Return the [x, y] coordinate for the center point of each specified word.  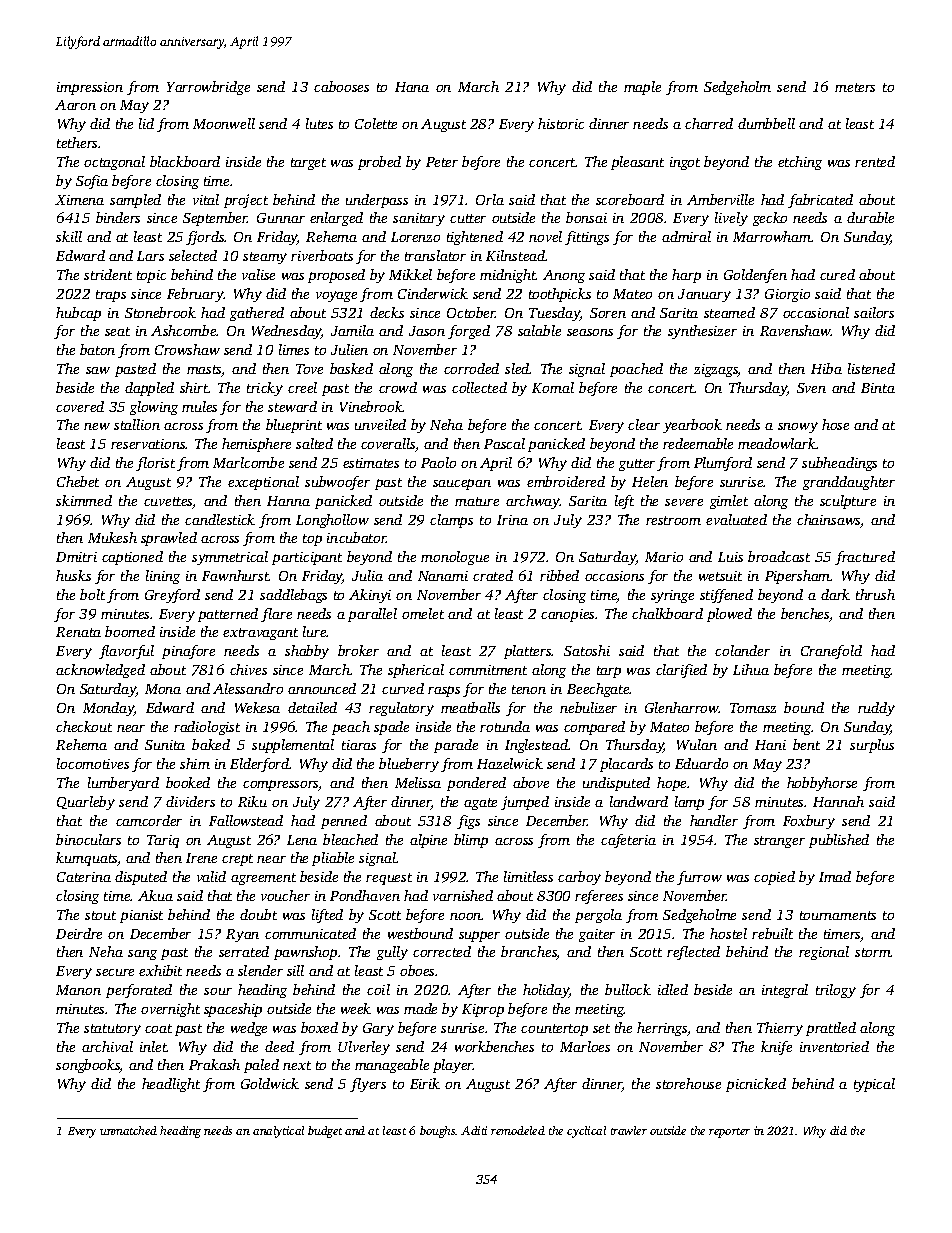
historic [561, 123]
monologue [455, 558]
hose [835, 424]
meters [855, 87]
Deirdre [79, 933]
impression [90, 88]
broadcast [779, 556]
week [356, 1008]
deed [279, 1046]
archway [533, 502]
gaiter [597, 935]
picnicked [756, 1085]
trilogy [836, 991]
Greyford [172, 596]
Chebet [78, 481]
